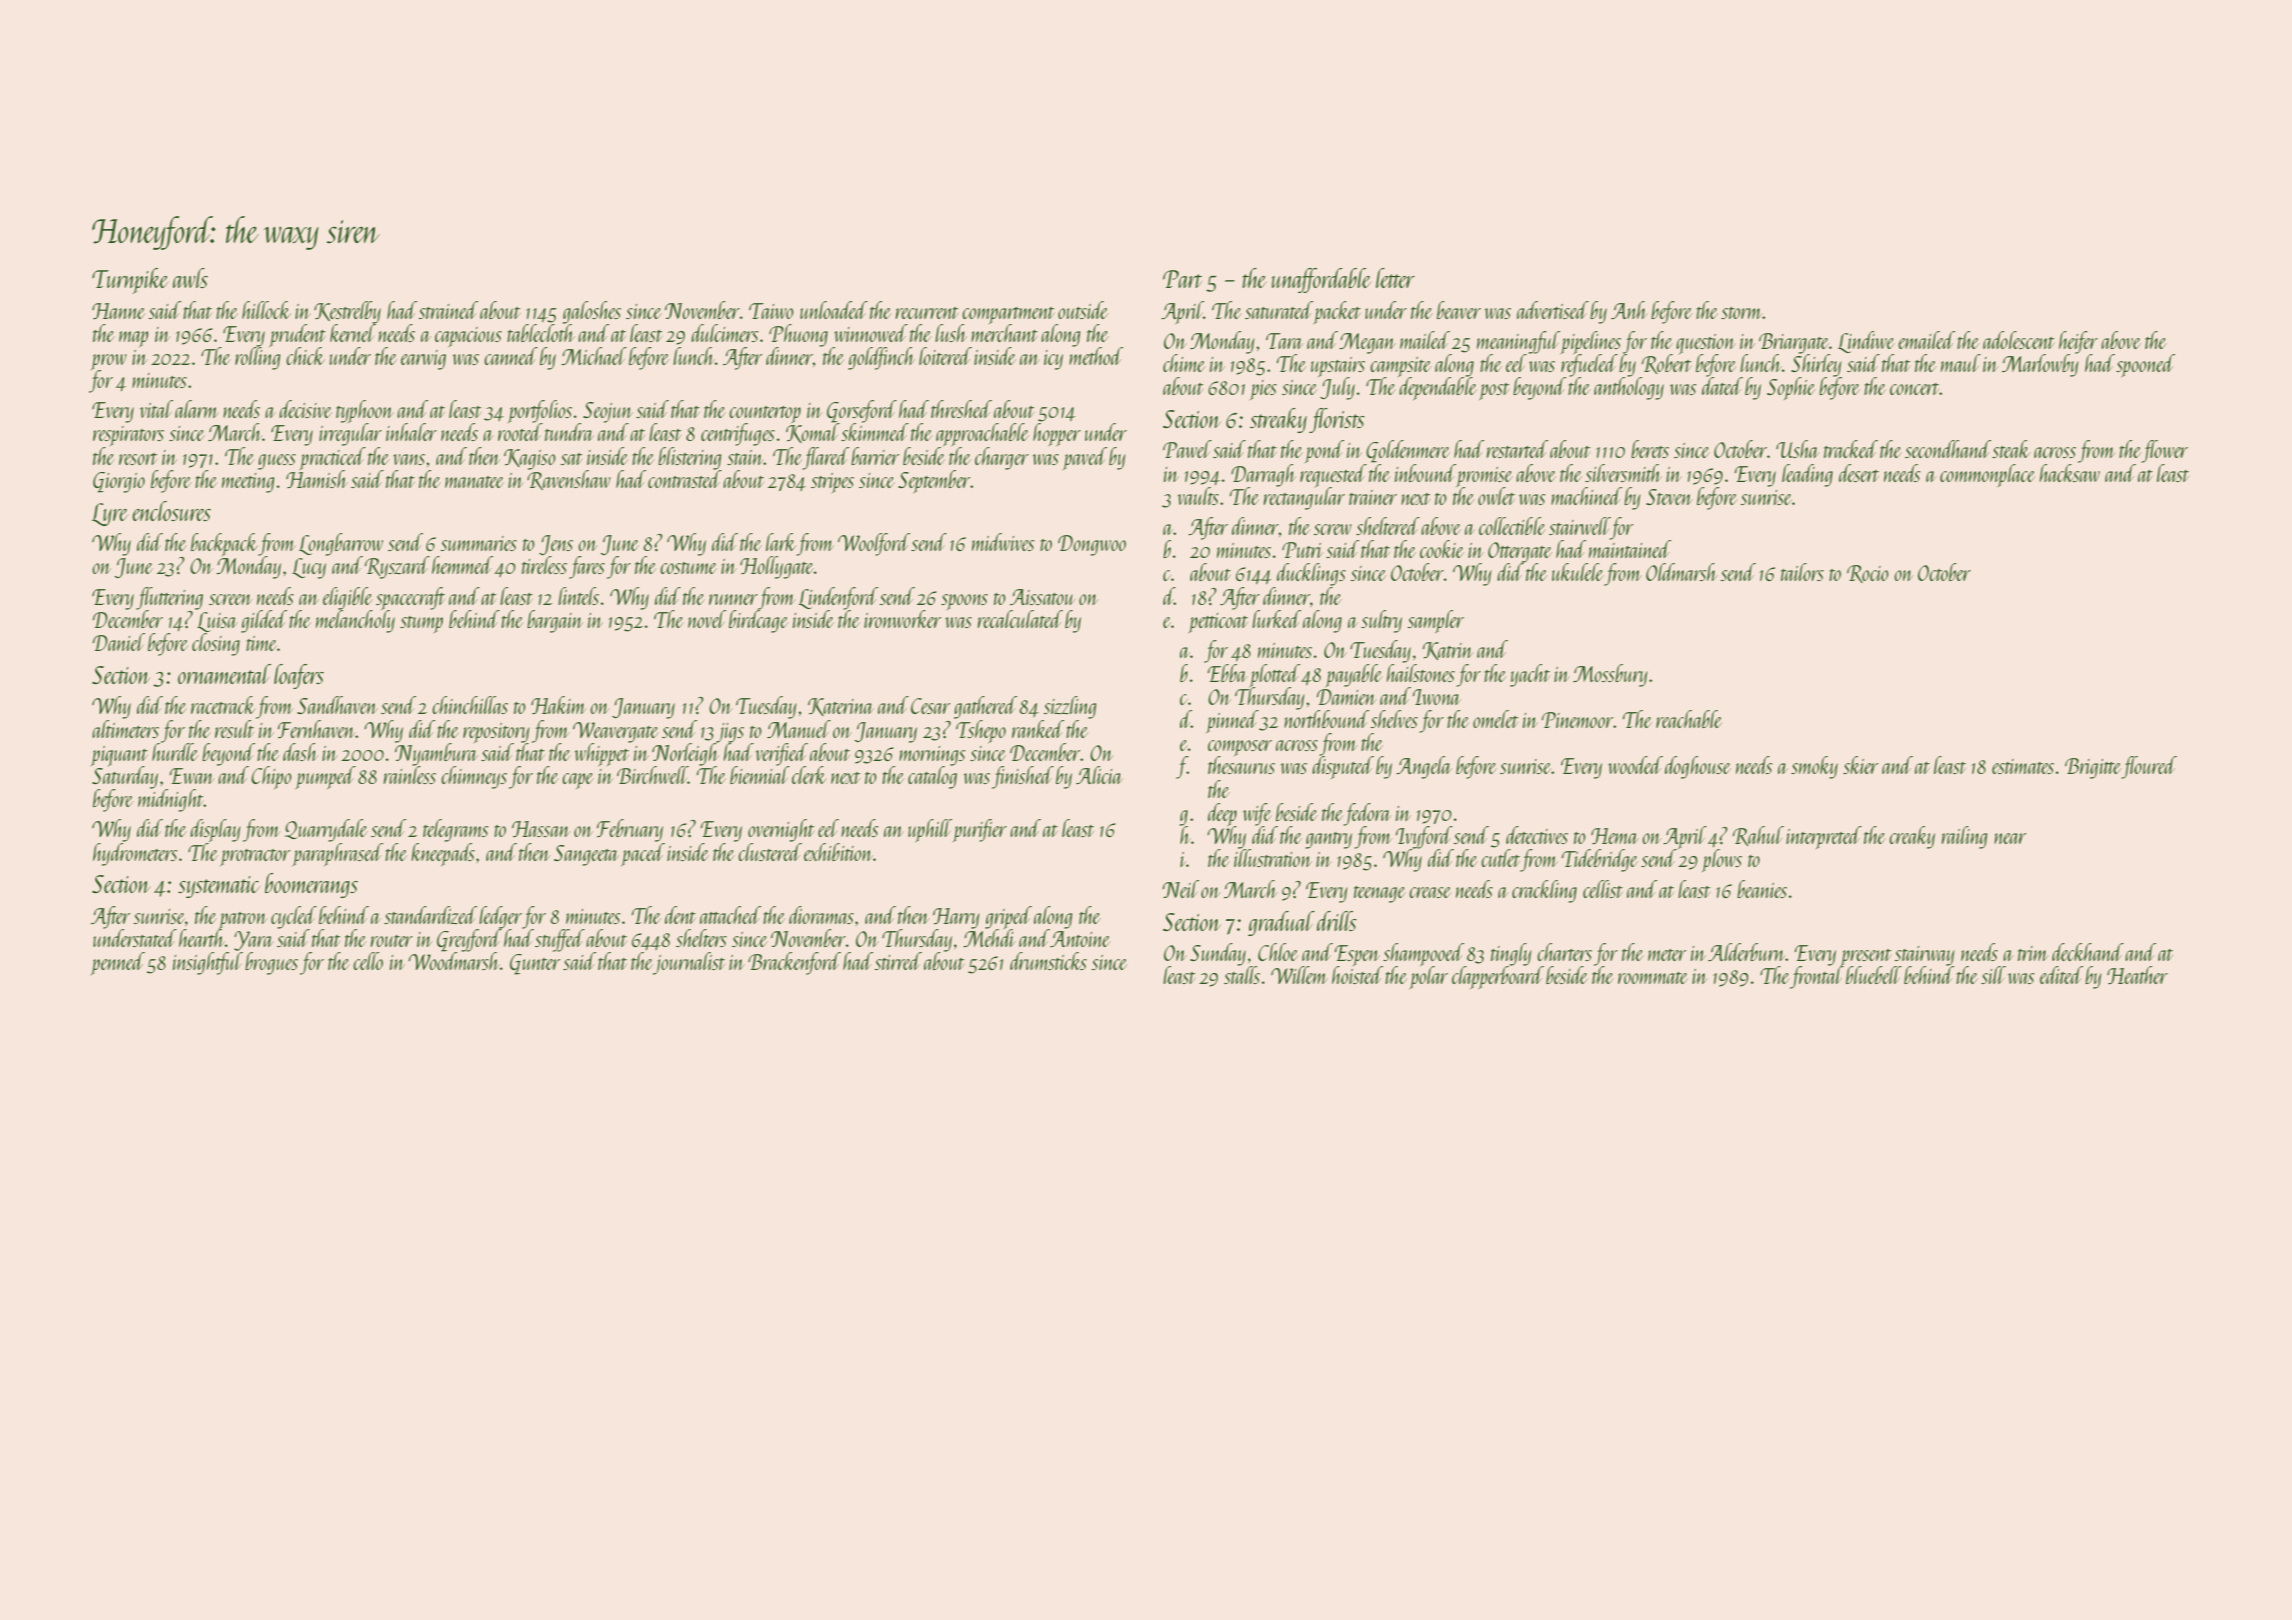 The width and height of the image is (2292, 1620). Describe the element at coordinates (215, 830) in the image. I see `display` at that location.
